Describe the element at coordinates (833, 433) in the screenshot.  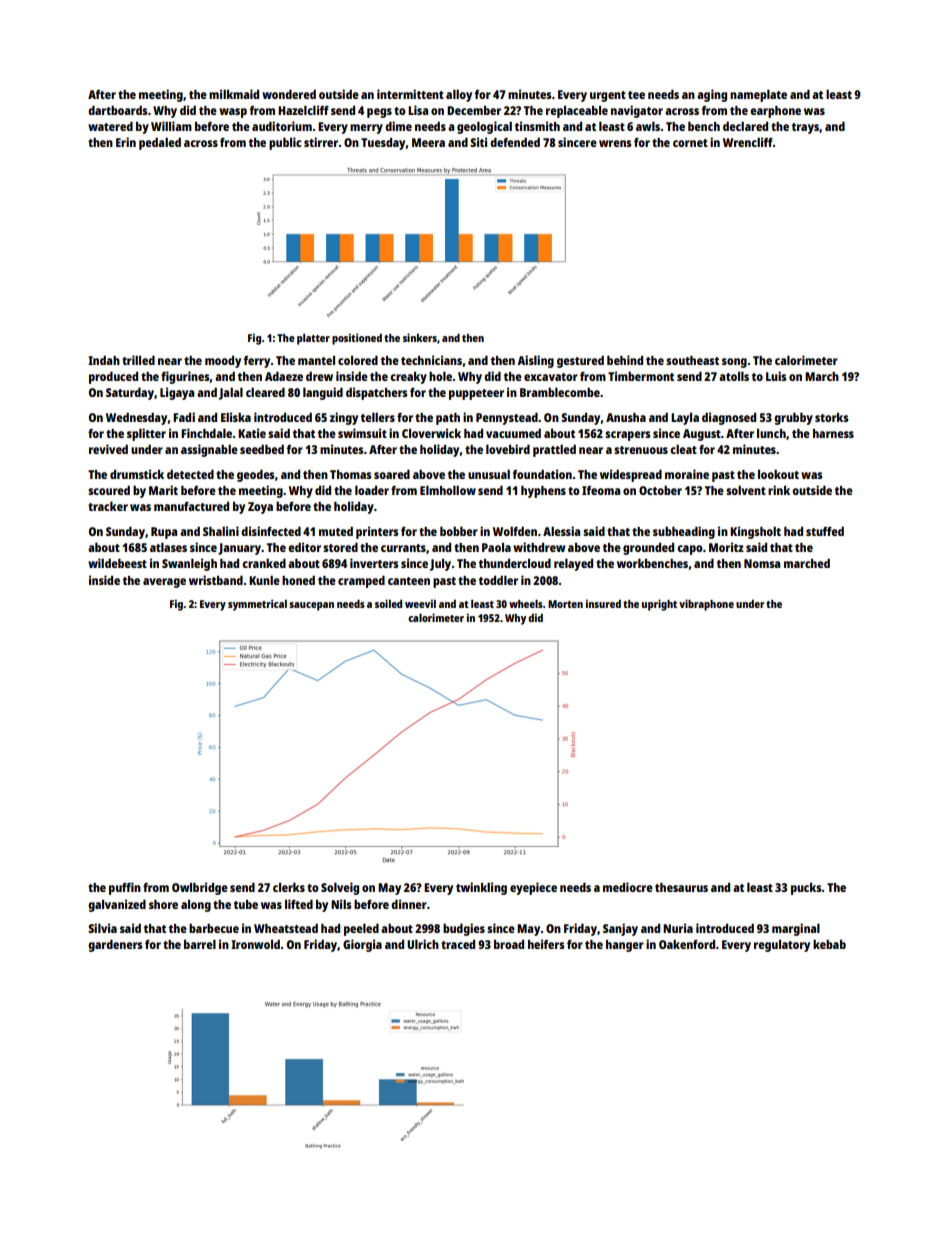
I see `harness` at that location.
